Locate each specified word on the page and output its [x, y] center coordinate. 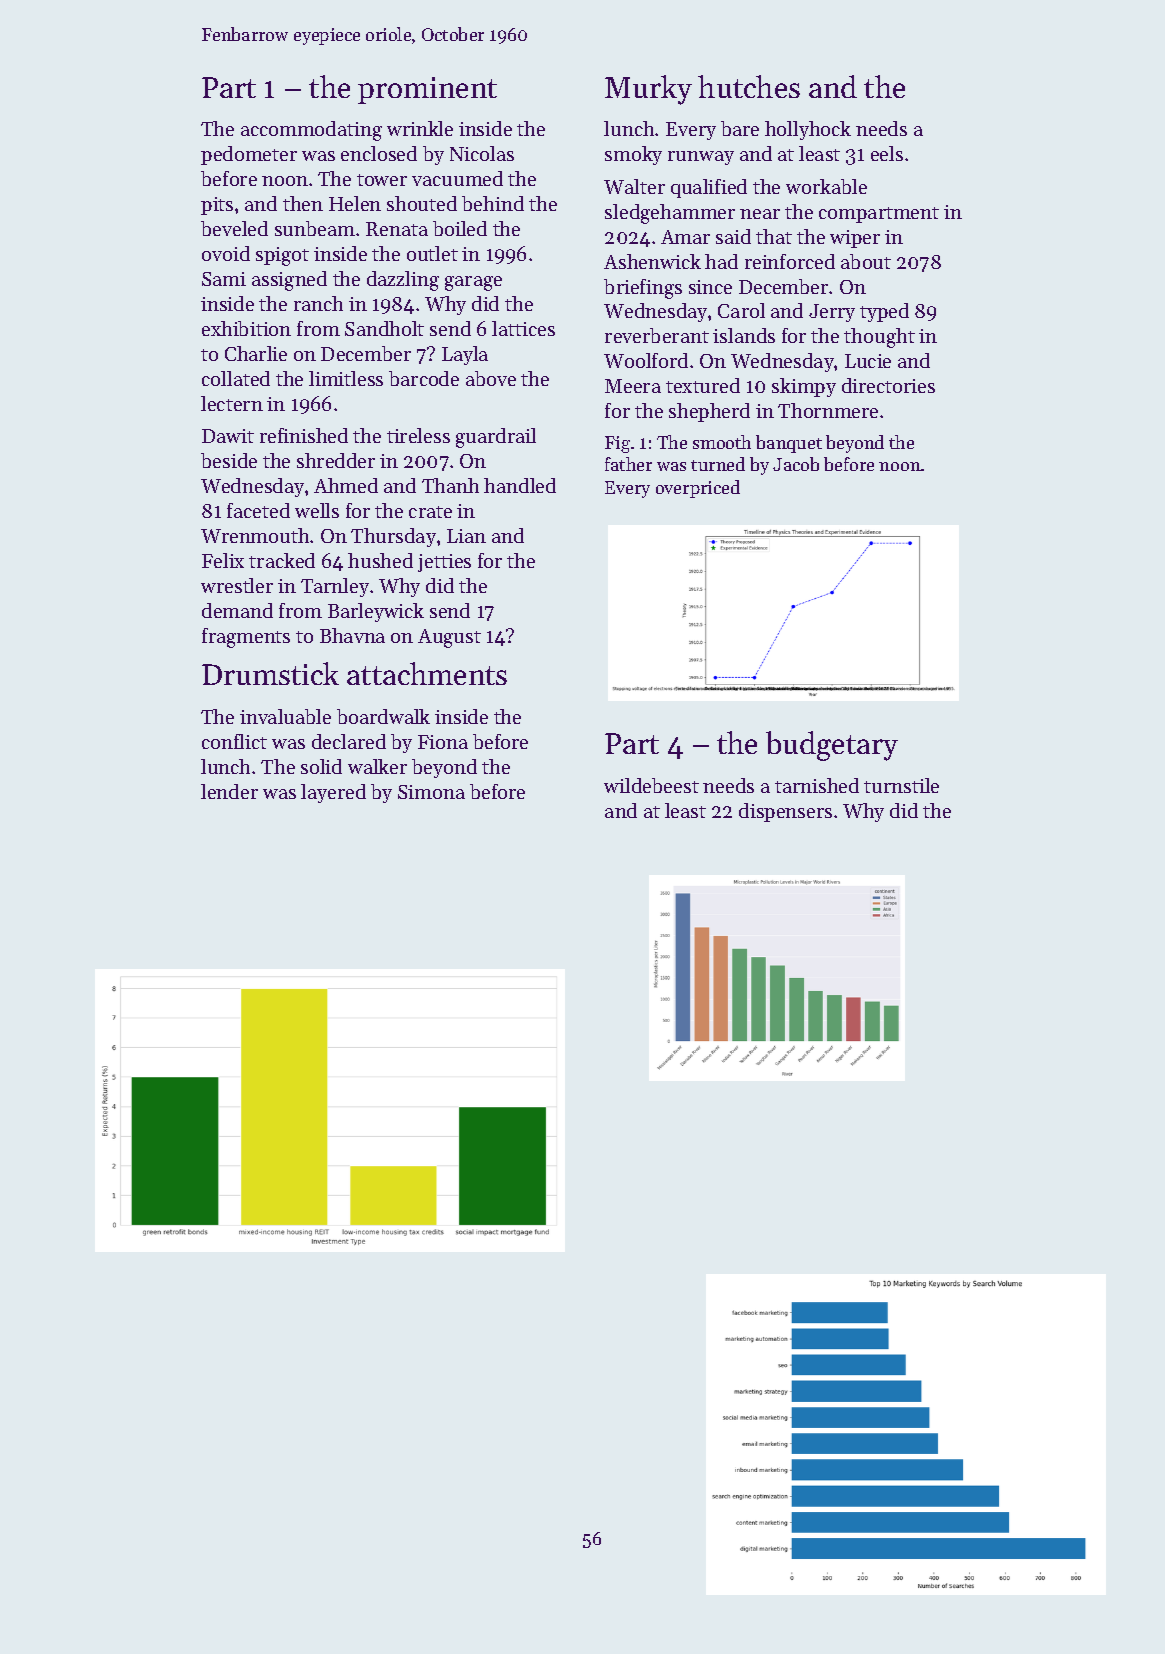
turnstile [901, 785]
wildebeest [651, 785]
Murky [648, 90]
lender [229, 791]
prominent [427, 90]
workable [826, 186]
